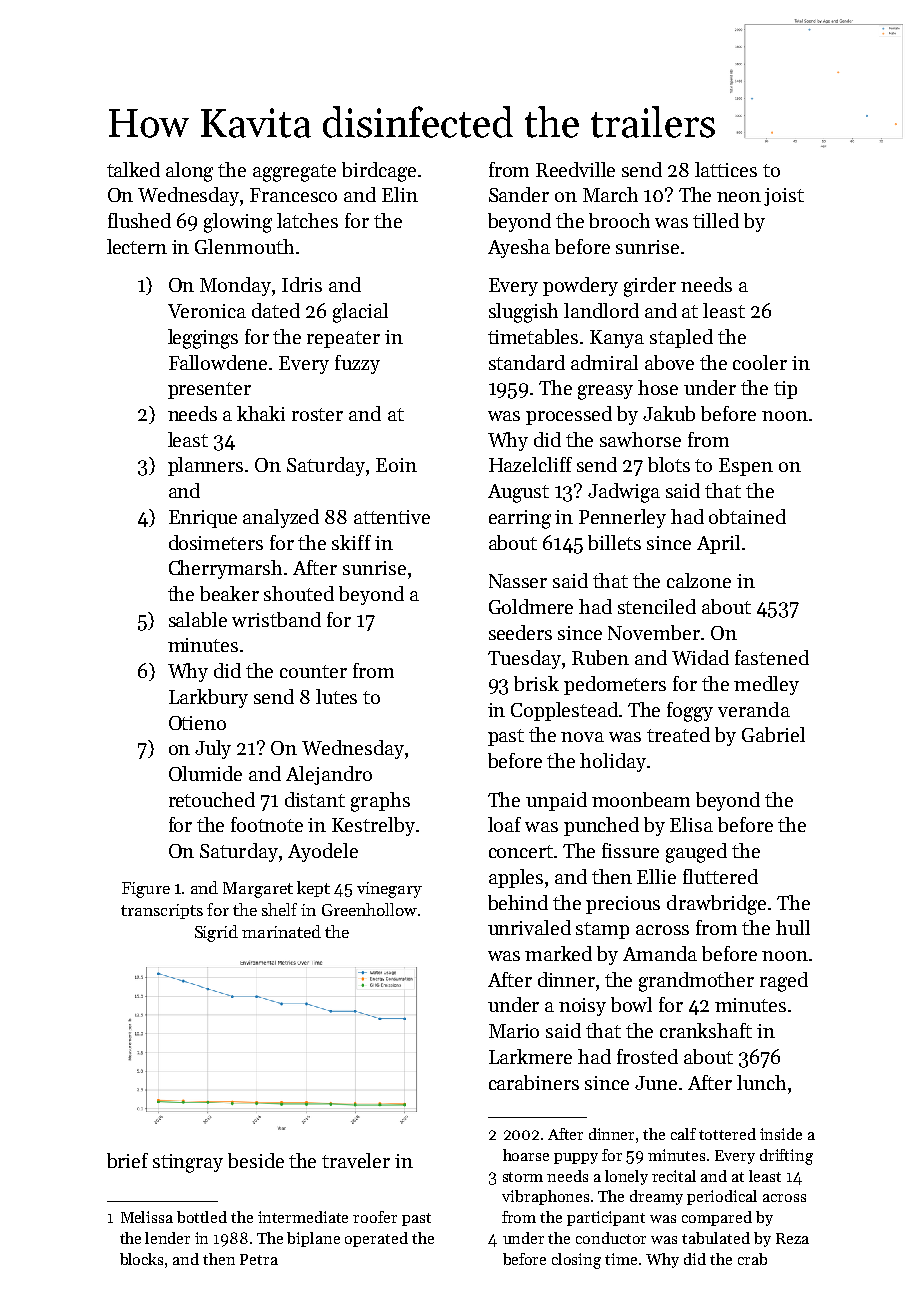 This screenshot has width=924, height=1314. Describe the element at coordinates (379, 172) in the screenshot. I see `birdcage` at that location.
